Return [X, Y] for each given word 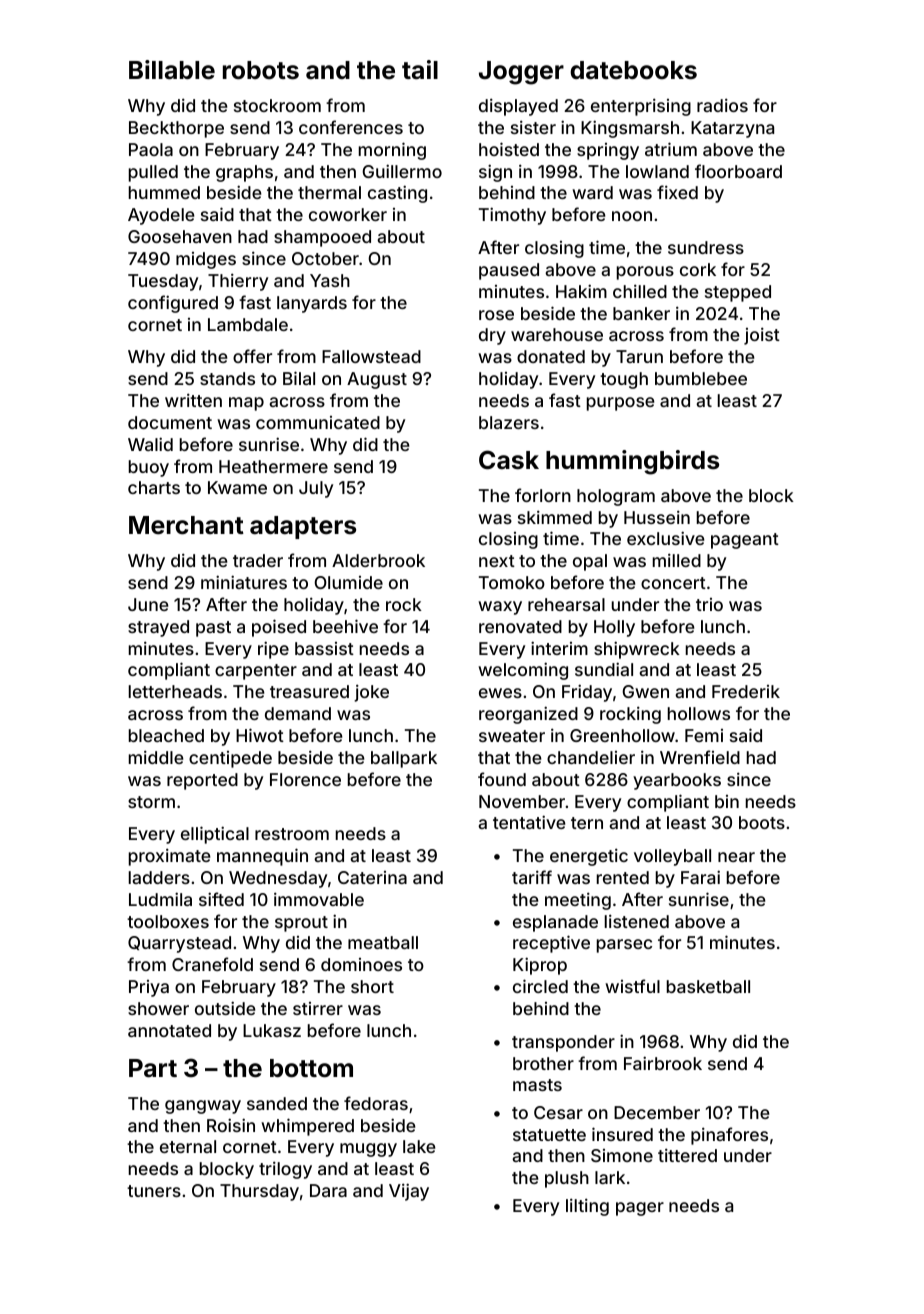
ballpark [404, 759]
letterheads [175, 691]
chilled [640, 291]
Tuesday [163, 282]
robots [261, 70]
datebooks [633, 70]
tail [420, 70]
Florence [305, 779]
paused [509, 271]
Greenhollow [622, 735]
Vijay [409, 1192]
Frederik [746, 691]
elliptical [215, 835]
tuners [154, 1191]
